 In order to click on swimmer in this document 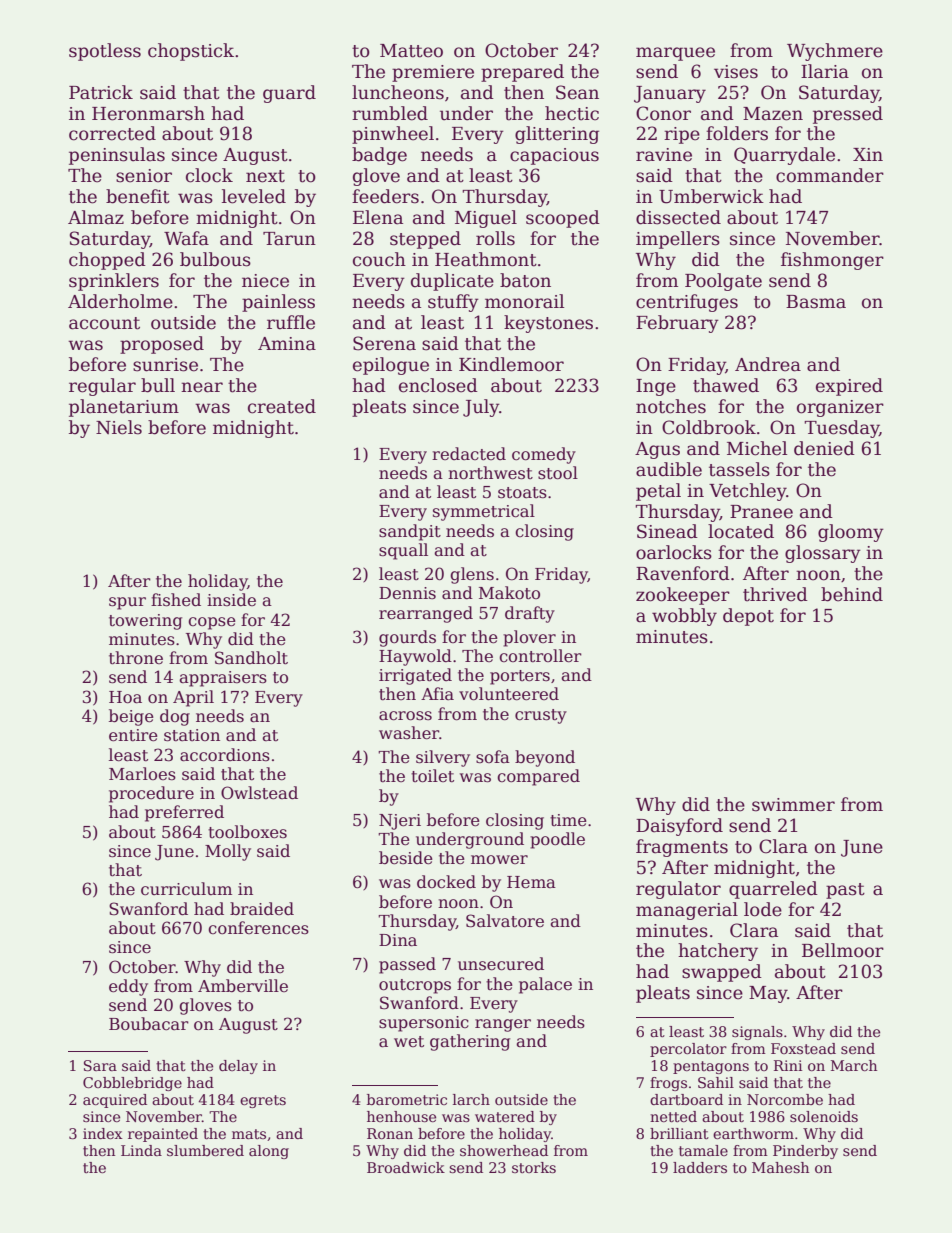, I will do `click(793, 805)`.
